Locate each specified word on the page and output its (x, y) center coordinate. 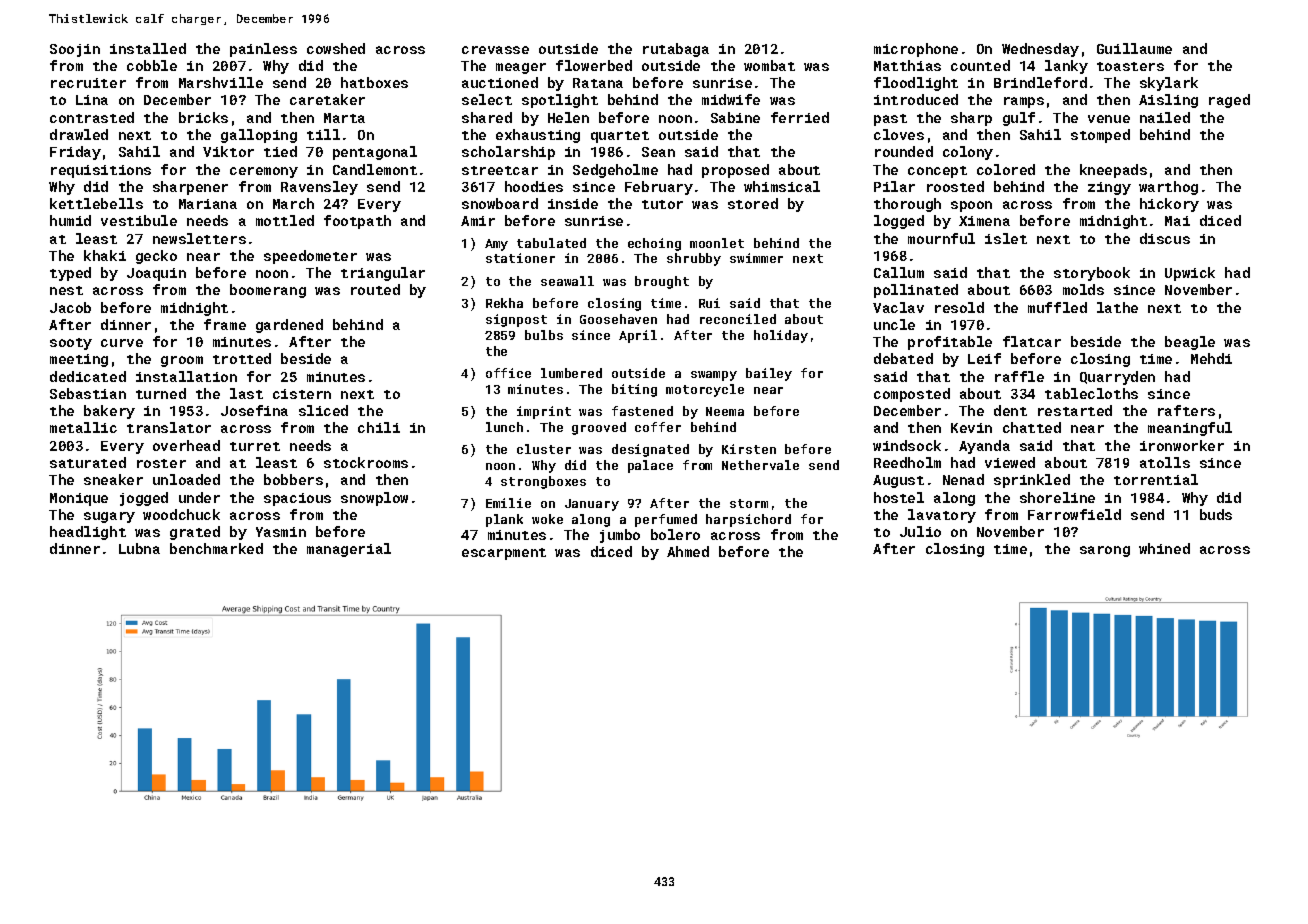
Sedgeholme (615, 171)
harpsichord (748, 520)
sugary (109, 517)
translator (169, 427)
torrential (1156, 479)
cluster (544, 449)
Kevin (971, 428)
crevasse (495, 50)
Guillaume (1134, 48)
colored (1006, 169)
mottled (285, 220)
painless (263, 50)
